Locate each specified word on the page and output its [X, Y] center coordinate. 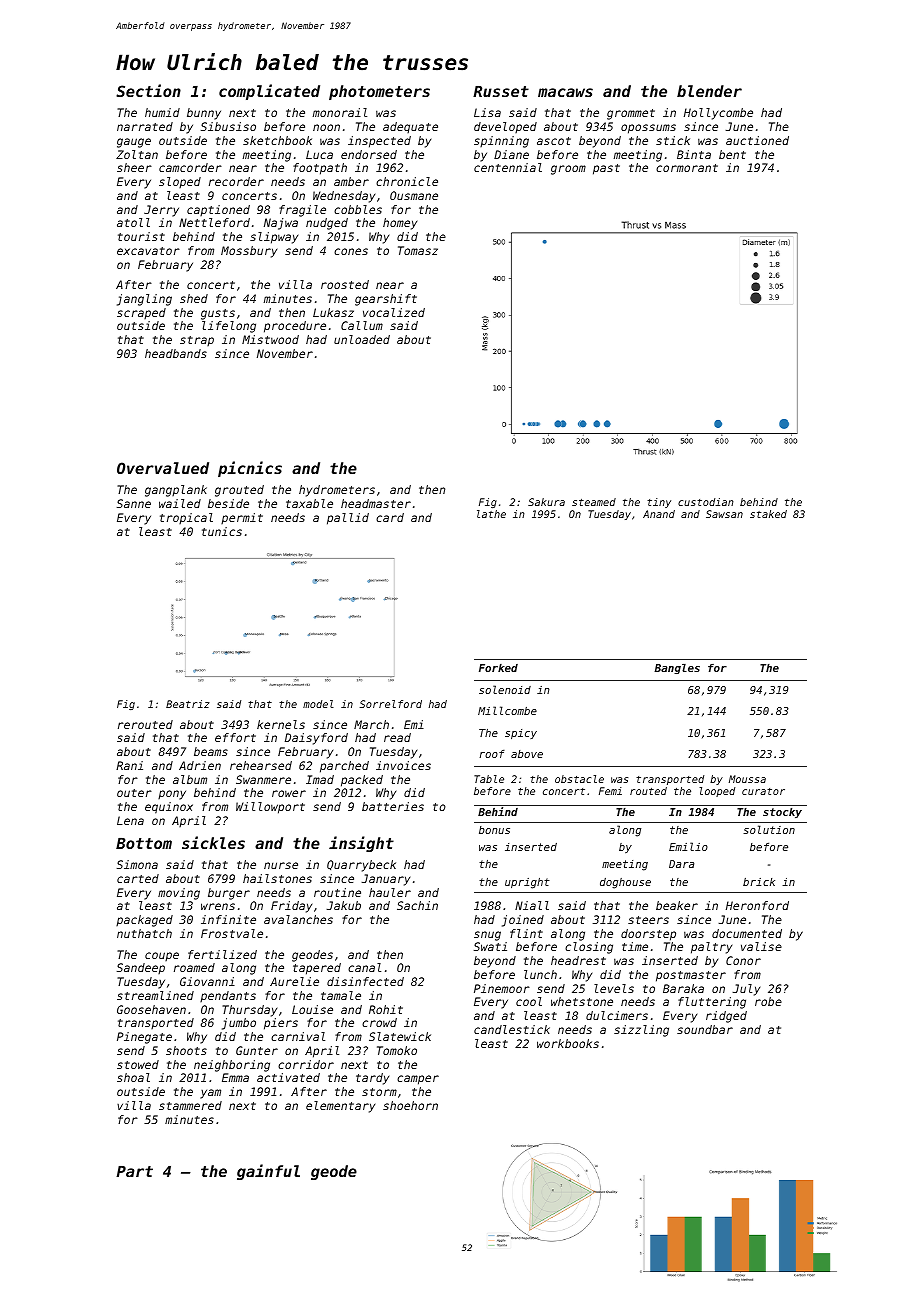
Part [134, 1171]
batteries [393, 806]
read [397, 737]
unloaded [362, 339]
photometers [379, 92]
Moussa [747, 779]
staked [768, 514]
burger [229, 894]
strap [197, 341]
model [318, 704]
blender [709, 91]
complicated [269, 92]
